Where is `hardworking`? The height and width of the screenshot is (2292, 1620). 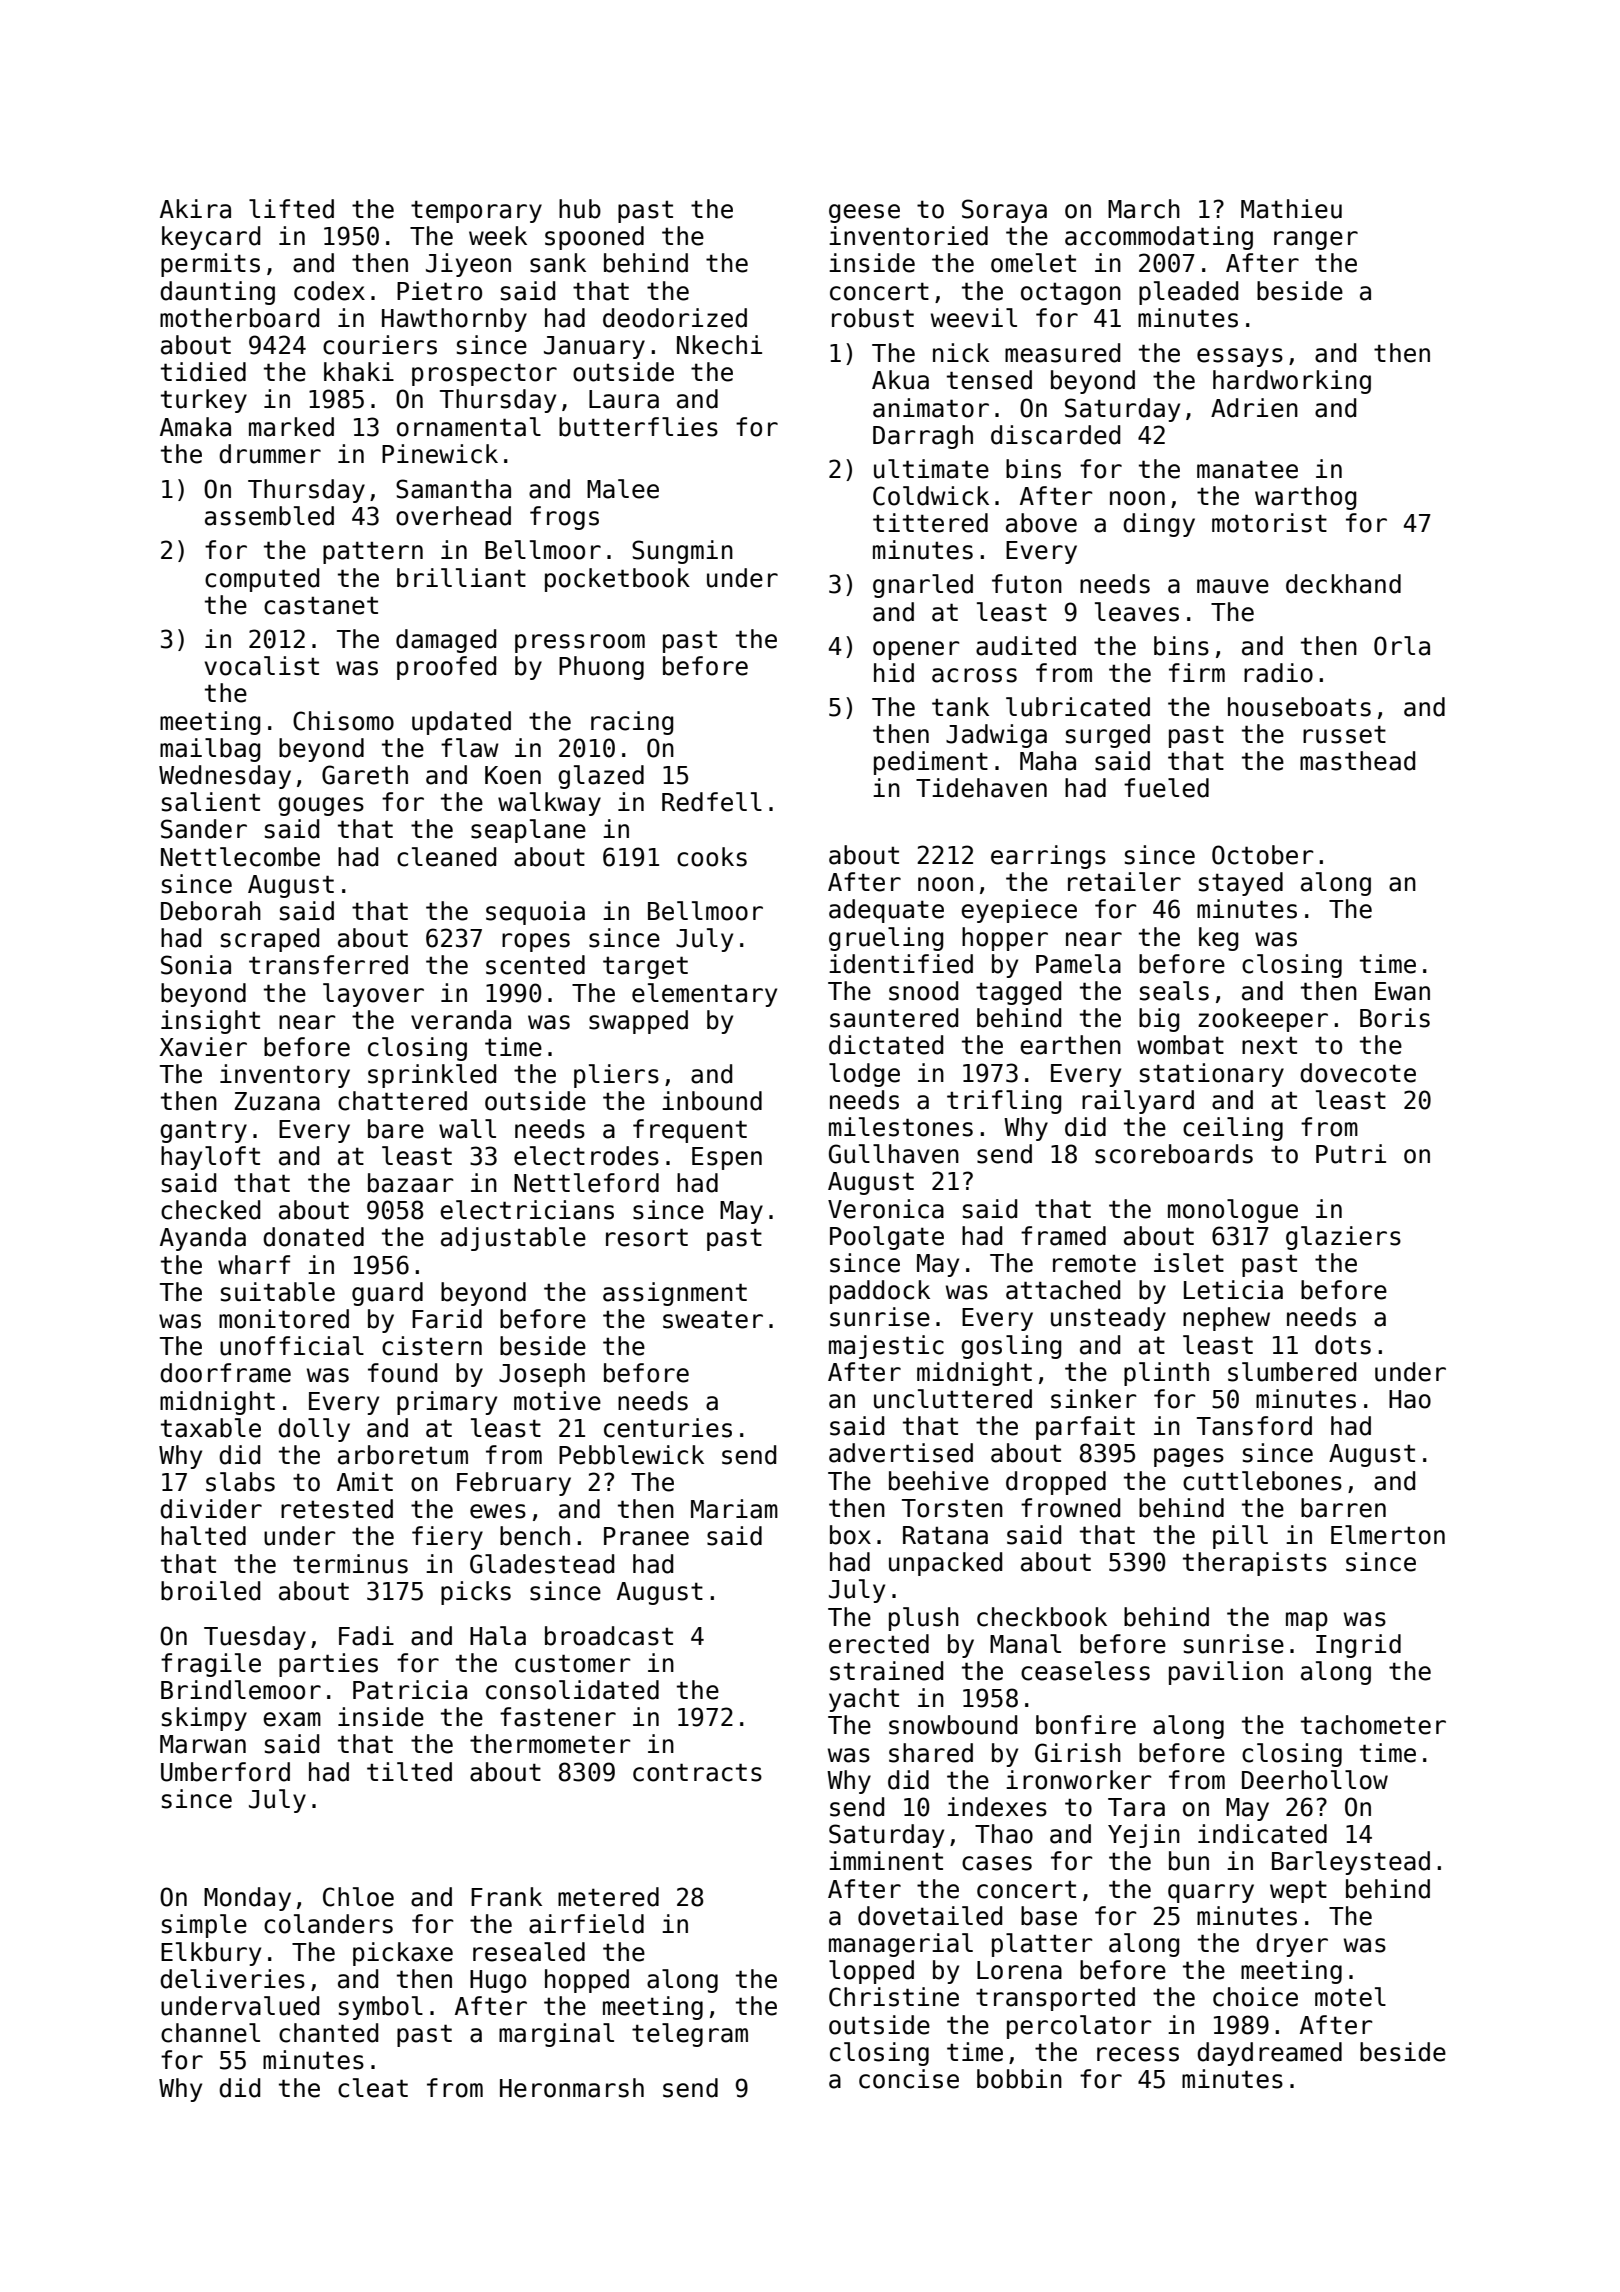
hardworking is located at coordinates (1292, 382).
